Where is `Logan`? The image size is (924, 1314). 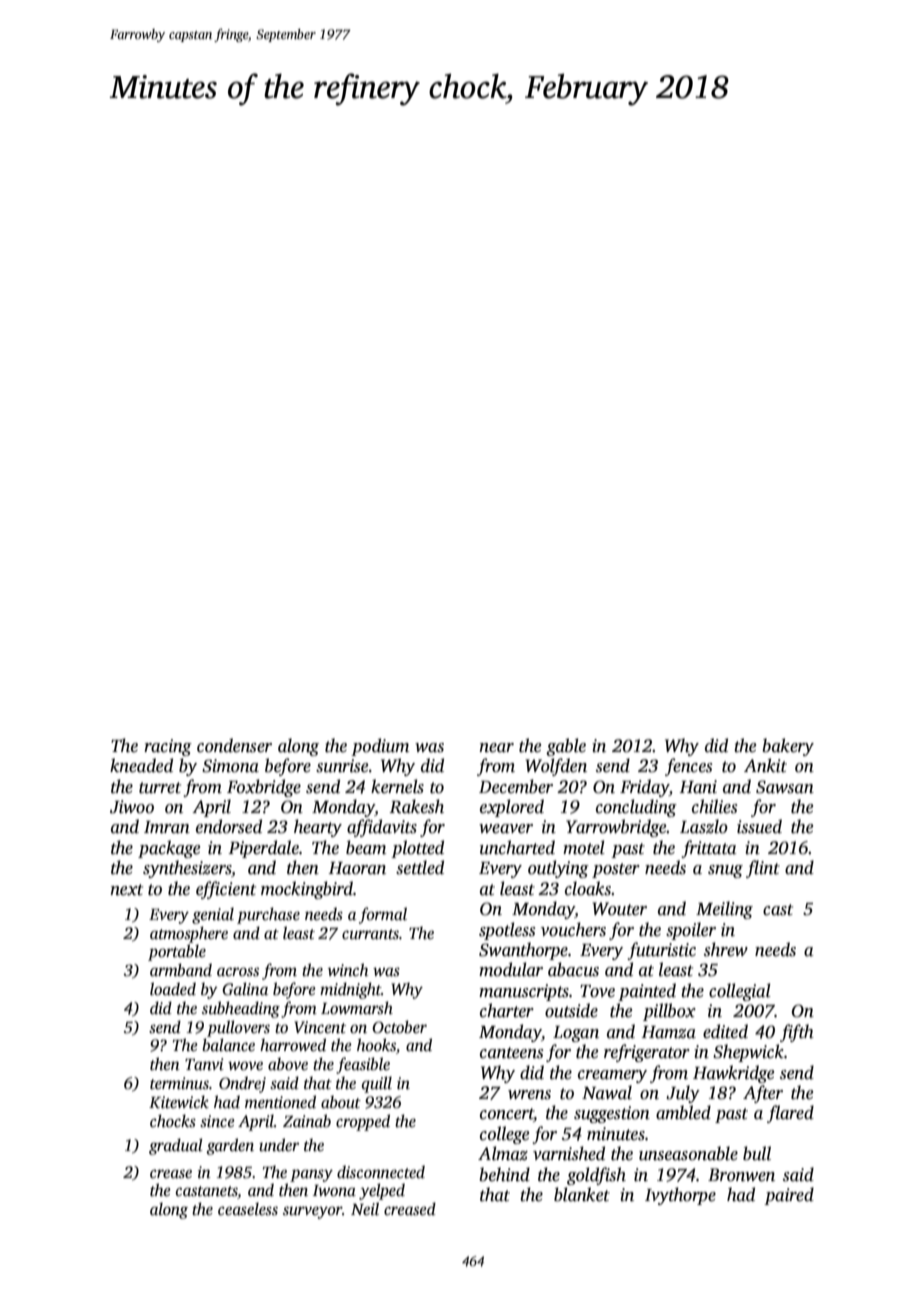
Logan is located at coordinates (576, 1034).
